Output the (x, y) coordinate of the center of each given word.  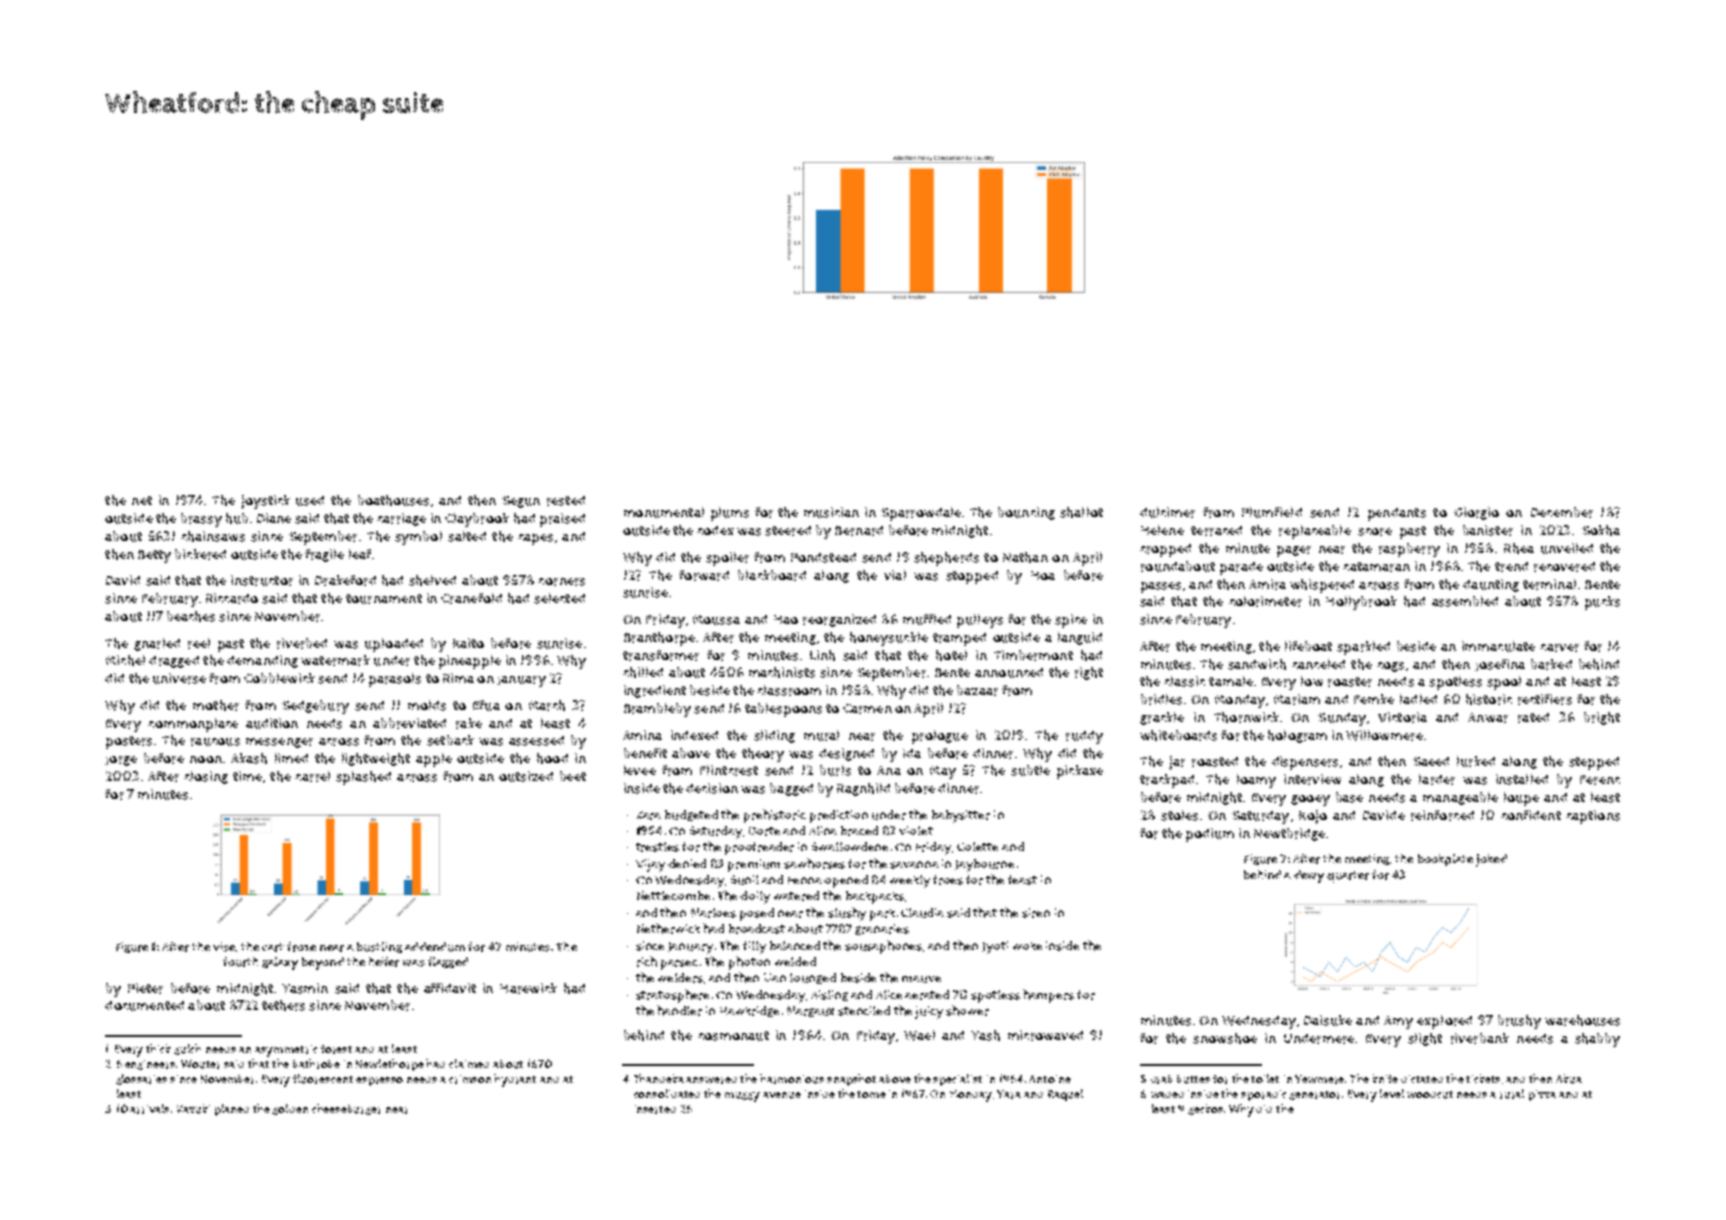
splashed (363, 778)
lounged (813, 978)
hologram (1297, 736)
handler (679, 1010)
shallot (1081, 512)
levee (640, 770)
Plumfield (1272, 512)
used (310, 501)
